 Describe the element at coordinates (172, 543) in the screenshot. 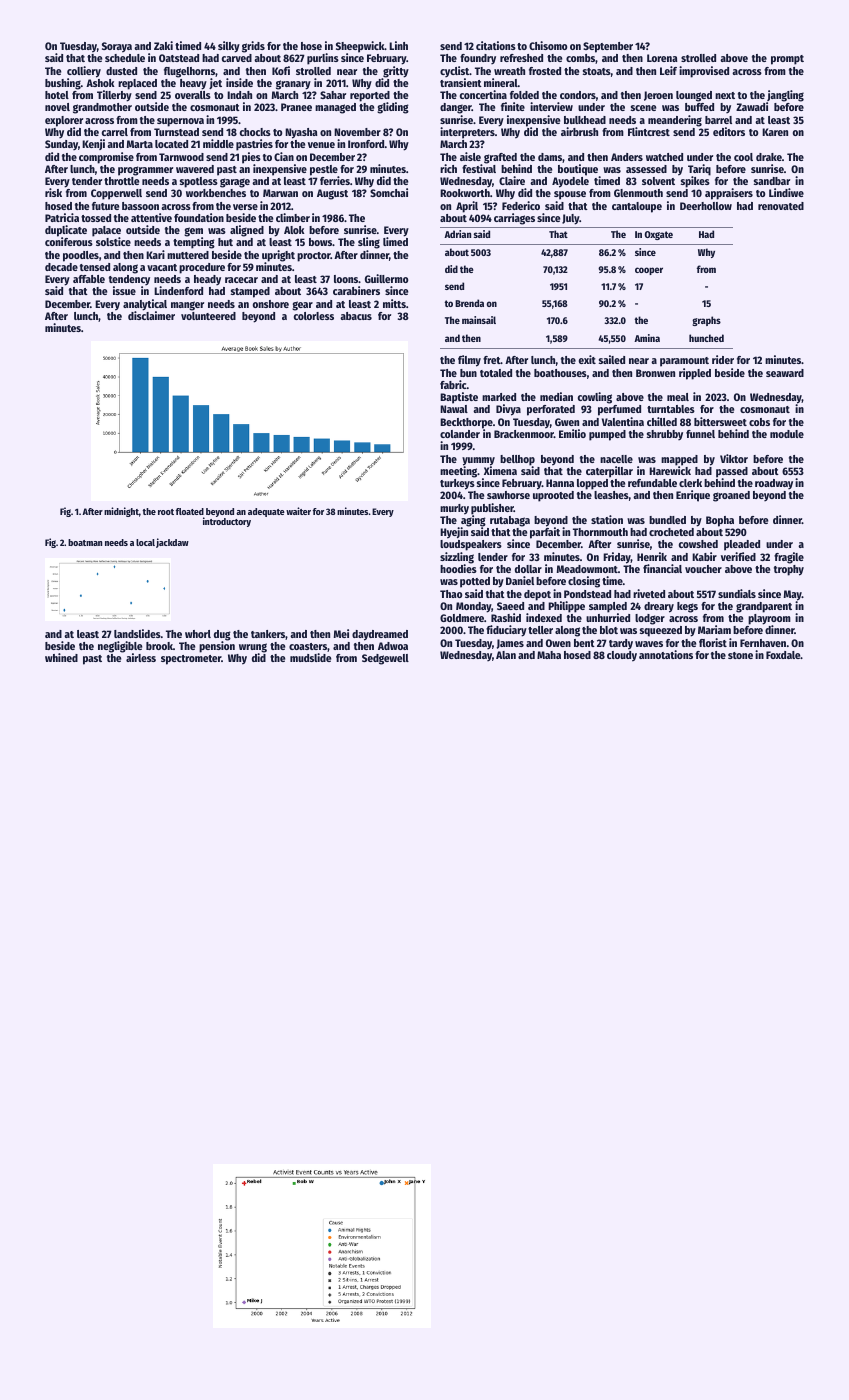

I see `jackdaw` at that location.
